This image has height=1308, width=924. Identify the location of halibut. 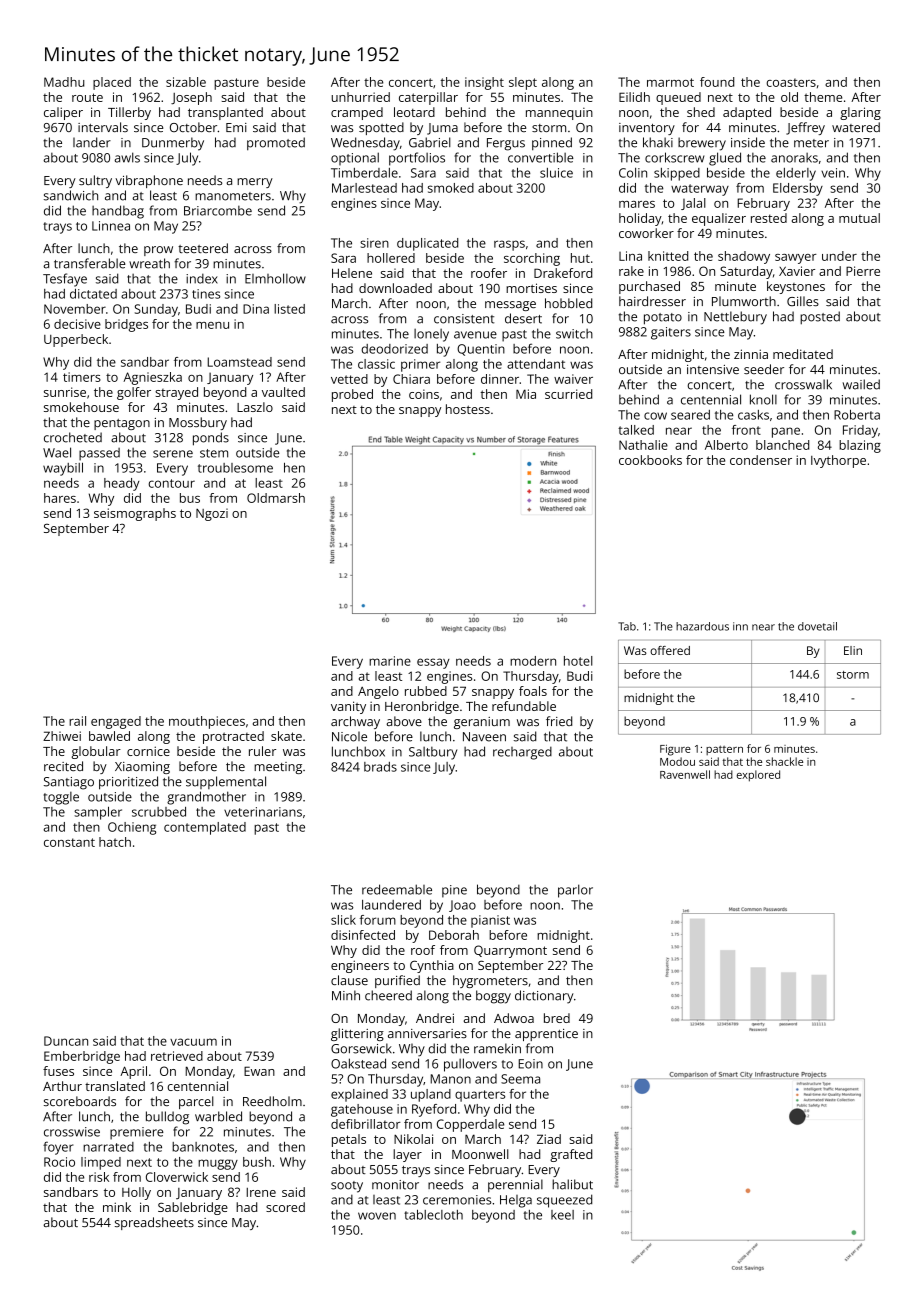
(572, 1184).
